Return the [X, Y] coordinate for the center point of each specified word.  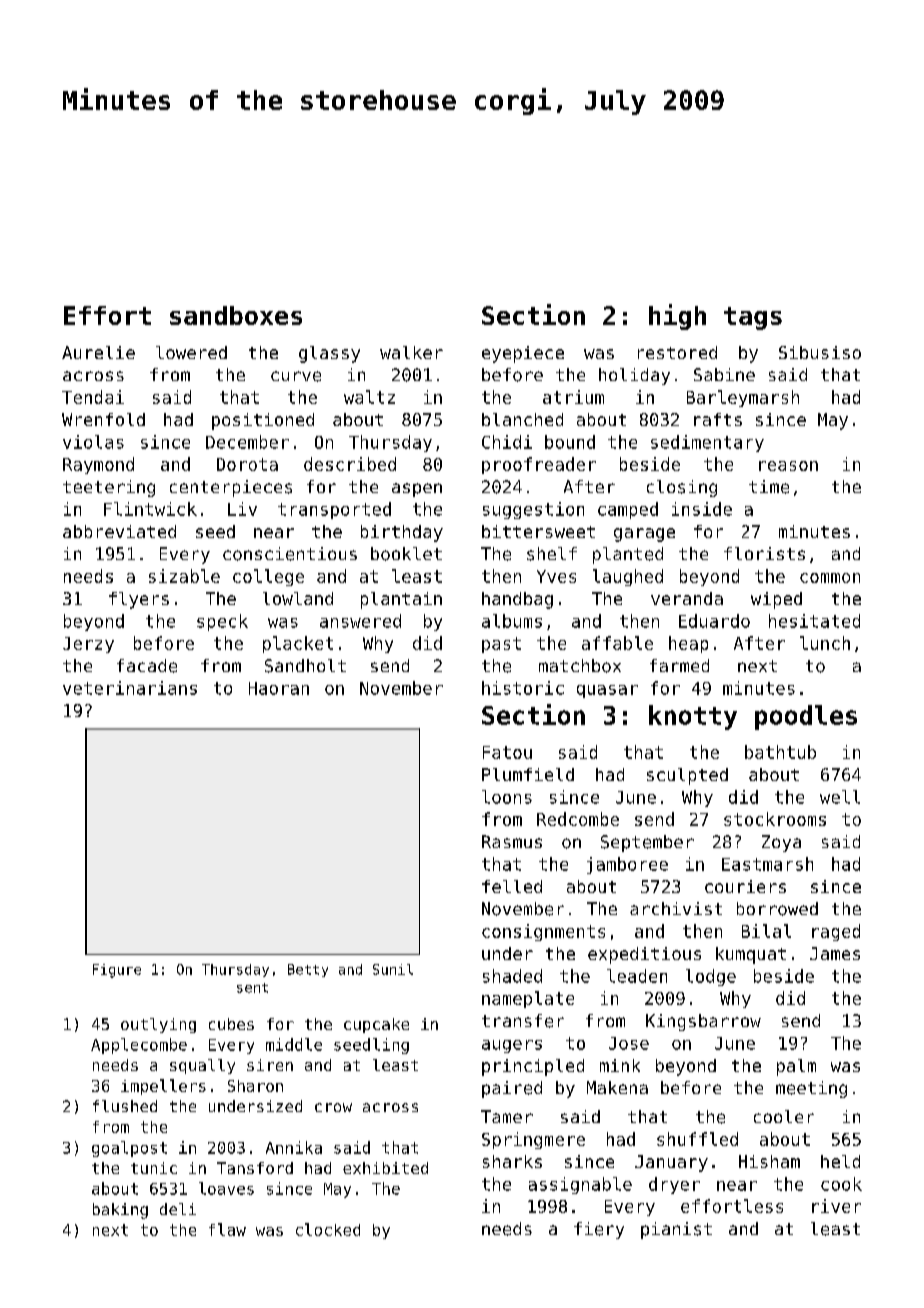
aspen [417, 490]
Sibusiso [820, 352]
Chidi [507, 442]
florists [764, 553]
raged [836, 932]
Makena [617, 1087]
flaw [227, 1229]
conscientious [290, 554]
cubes [231, 1024]
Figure [117, 971]
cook [841, 1184]
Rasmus [512, 841]
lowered [191, 352]
